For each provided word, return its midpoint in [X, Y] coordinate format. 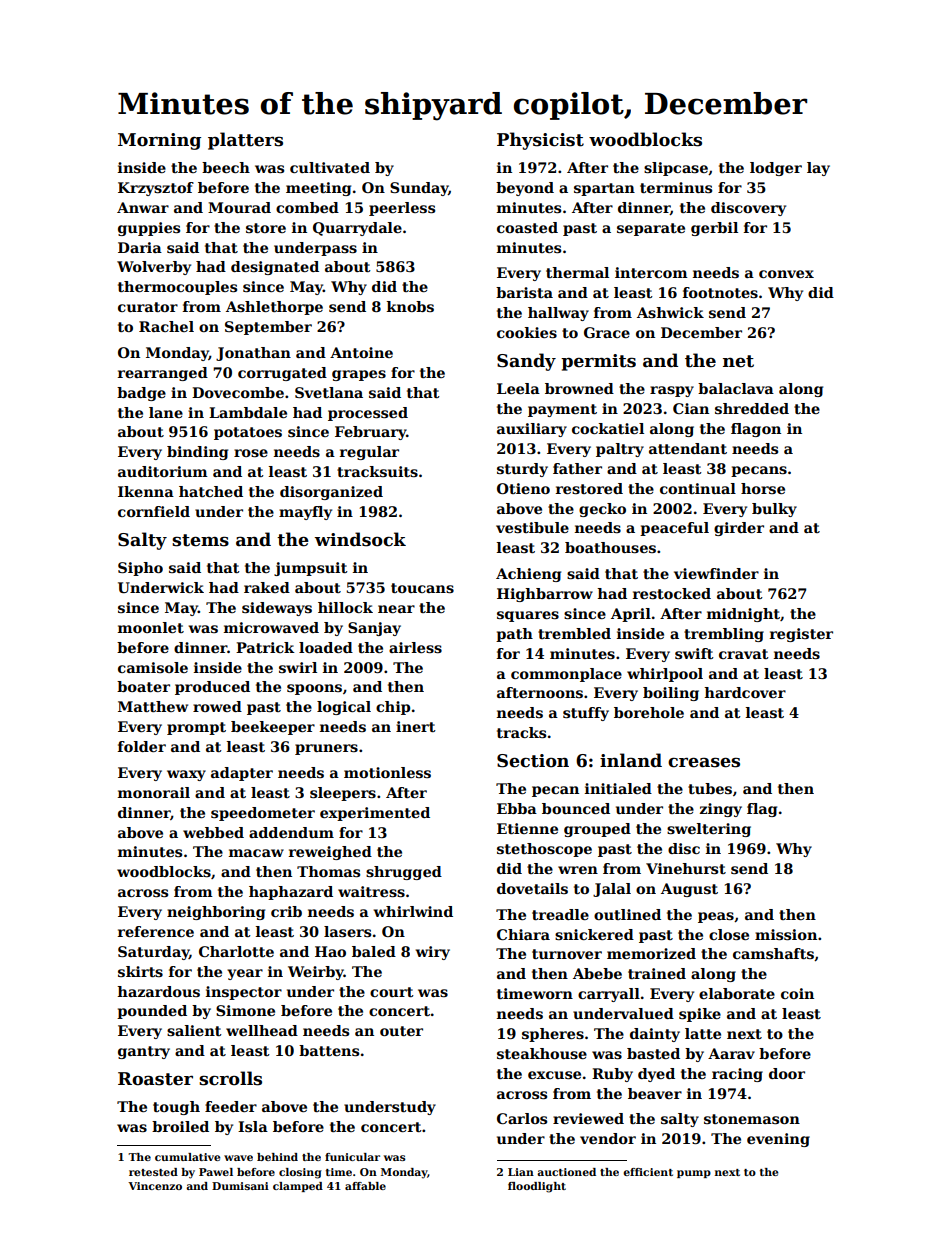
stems [200, 540]
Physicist [540, 141]
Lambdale [248, 412]
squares [528, 616]
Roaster [155, 1079]
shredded [752, 408]
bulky [774, 510]
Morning [159, 141]
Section [533, 761]
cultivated [330, 167]
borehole [649, 712]
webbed [213, 832]
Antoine [361, 352]
